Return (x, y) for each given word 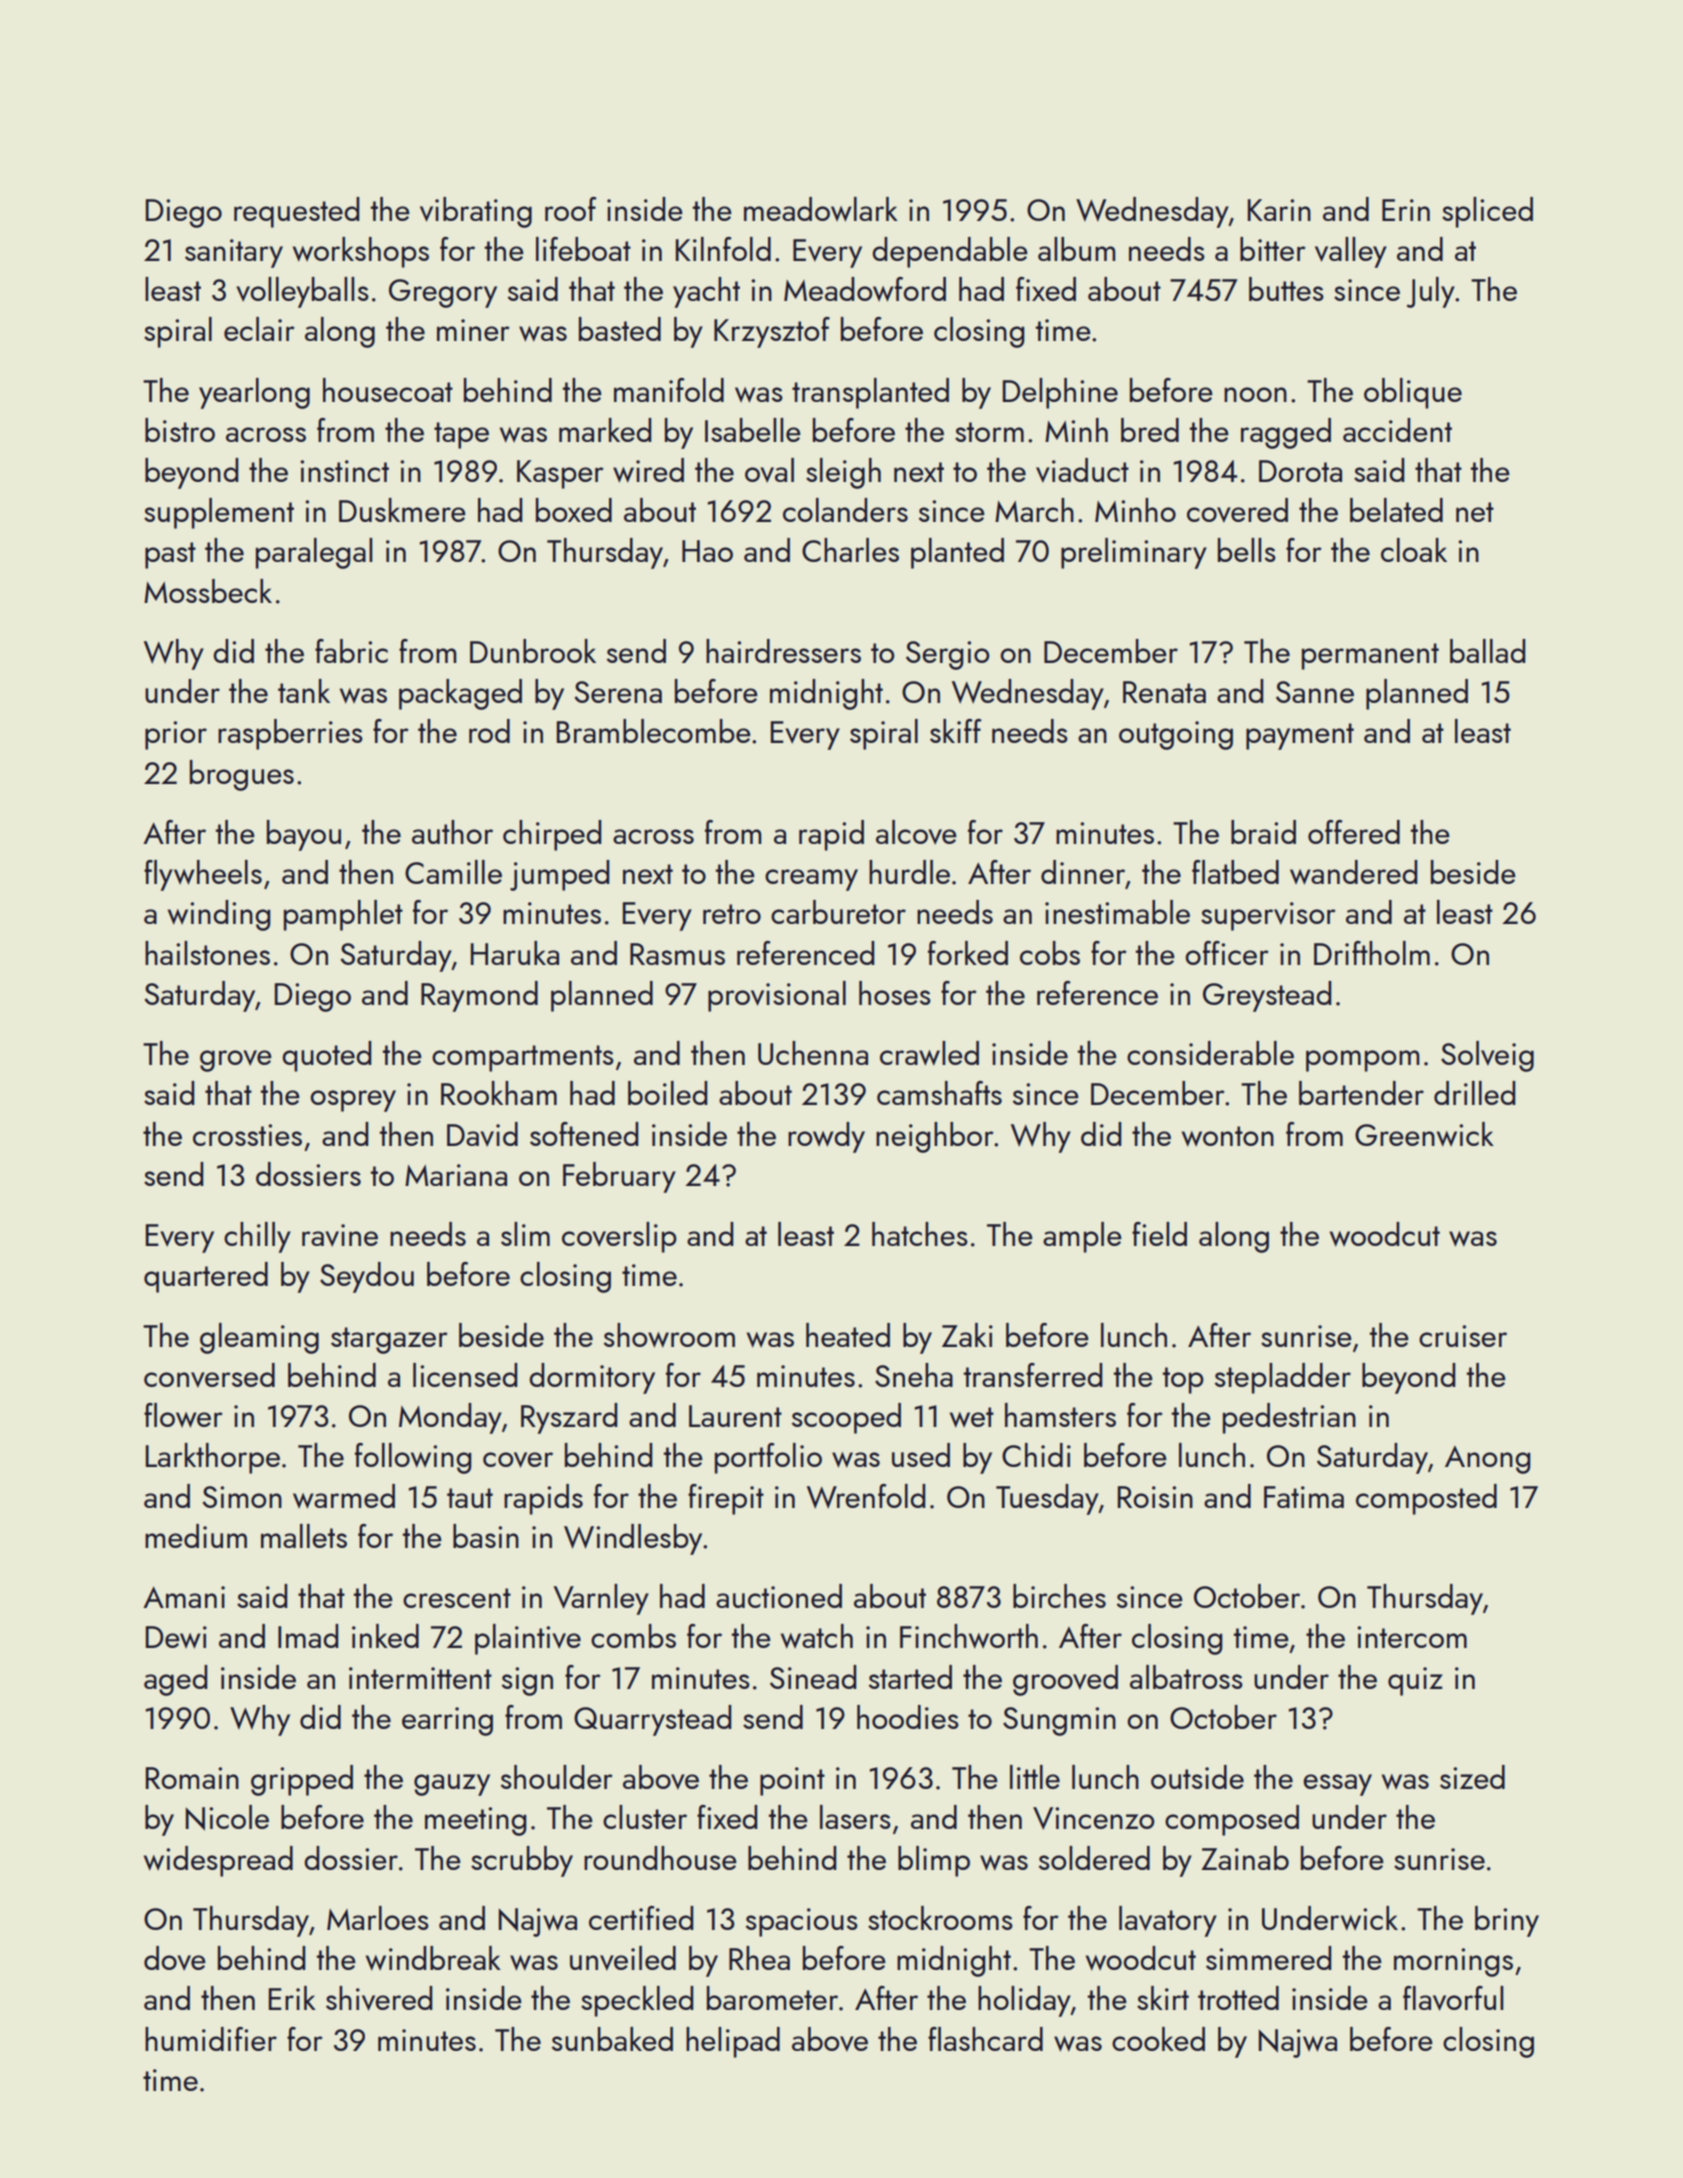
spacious (802, 1922)
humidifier (211, 2039)
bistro (180, 430)
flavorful (1453, 1998)
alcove (916, 832)
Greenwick (1424, 1134)
